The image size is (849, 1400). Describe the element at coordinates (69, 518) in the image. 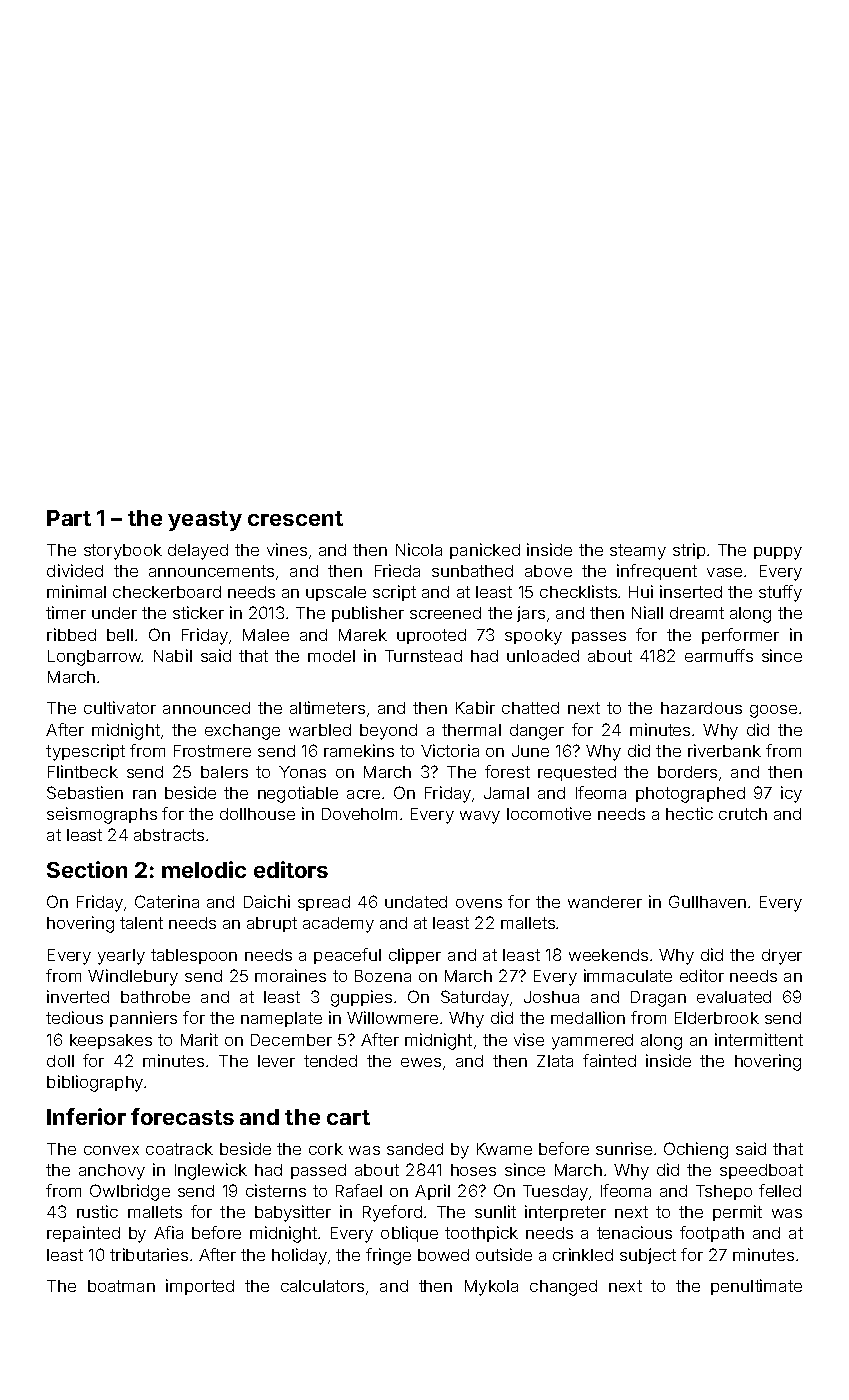

I see `Part` at that location.
